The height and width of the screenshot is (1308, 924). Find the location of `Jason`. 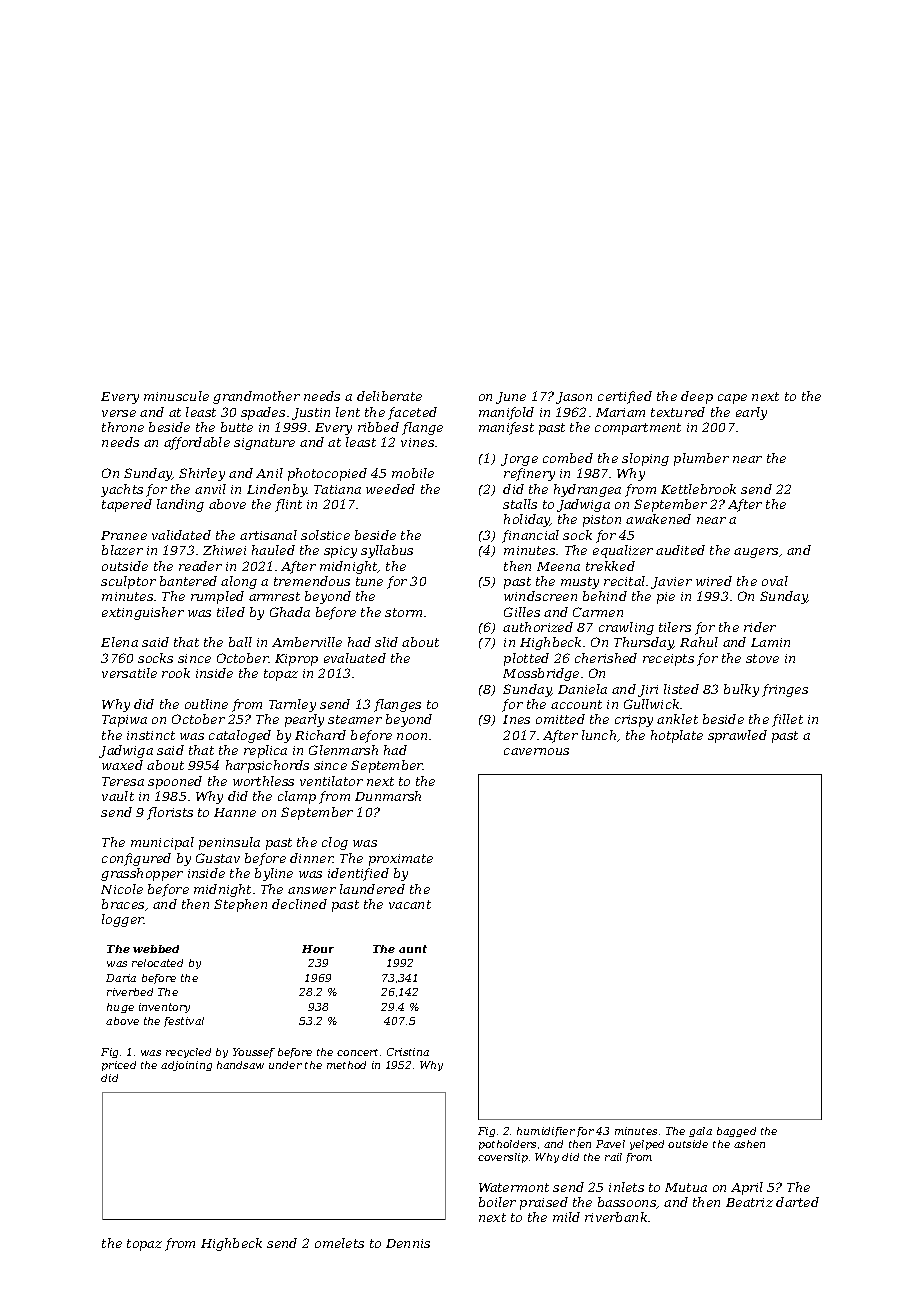

Jason is located at coordinates (574, 398).
